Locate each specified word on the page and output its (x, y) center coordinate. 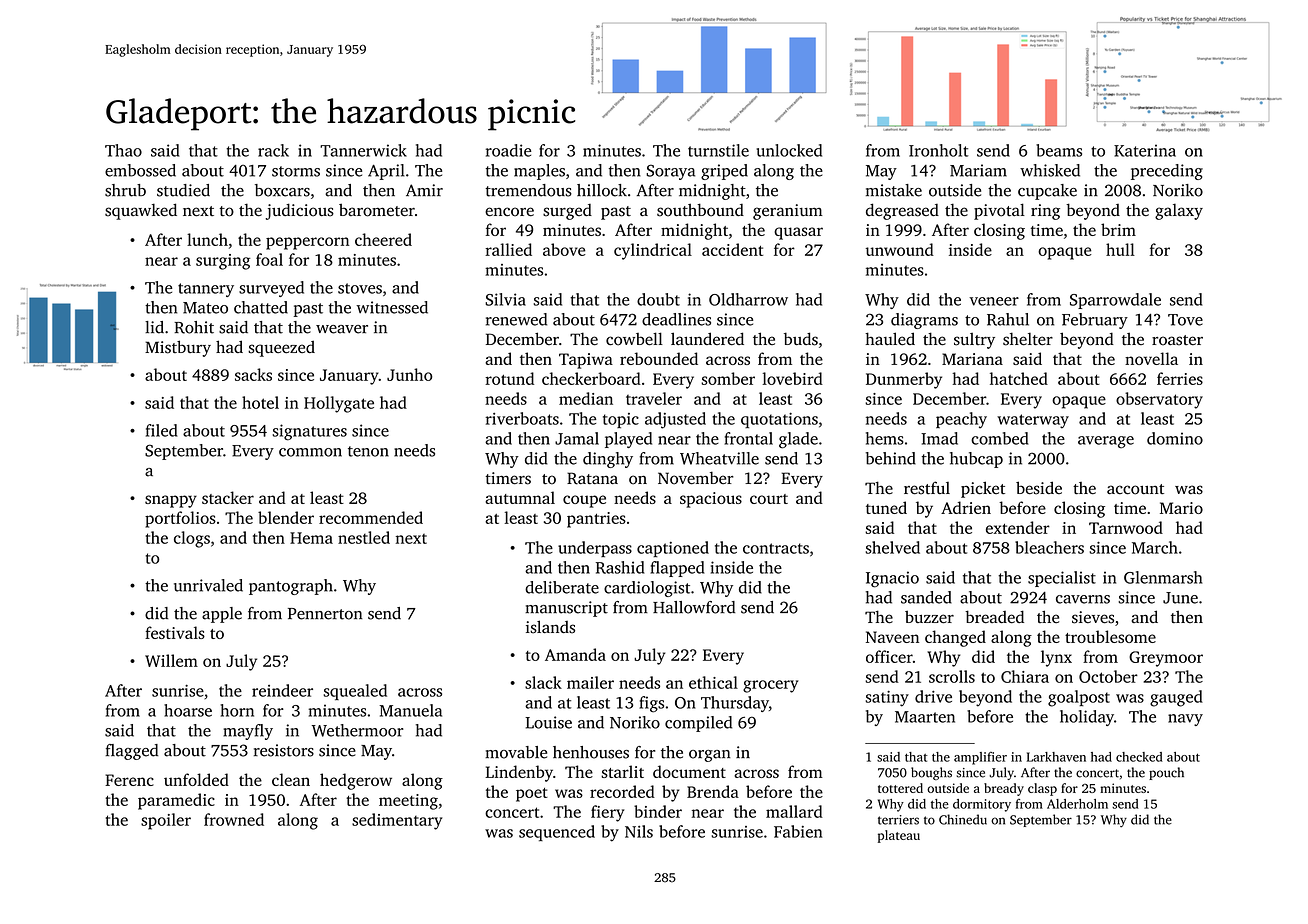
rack (273, 150)
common (310, 452)
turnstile (718, 150)
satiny (887, 698)
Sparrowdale (1115, 301)
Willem (171, 660)
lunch (207, 239)
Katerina (1145, 150)
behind (891, 458)
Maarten (925, 717)
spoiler (166, 821)
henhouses (591, 752)
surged (567, 212)
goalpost (1079, 698)
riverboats (522, 418)
